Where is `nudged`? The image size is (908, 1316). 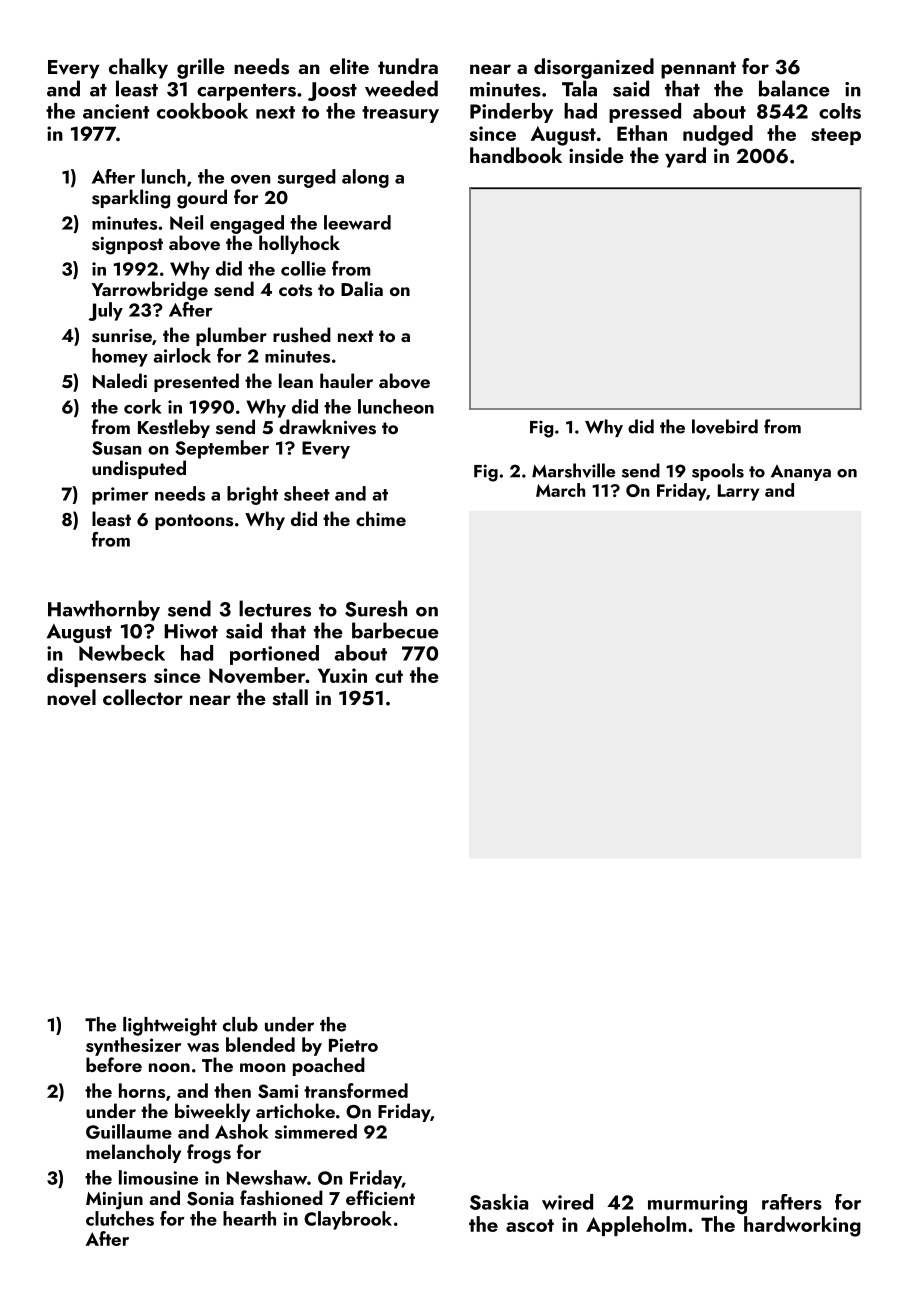 nudged is located at coordinates (718, 135).
